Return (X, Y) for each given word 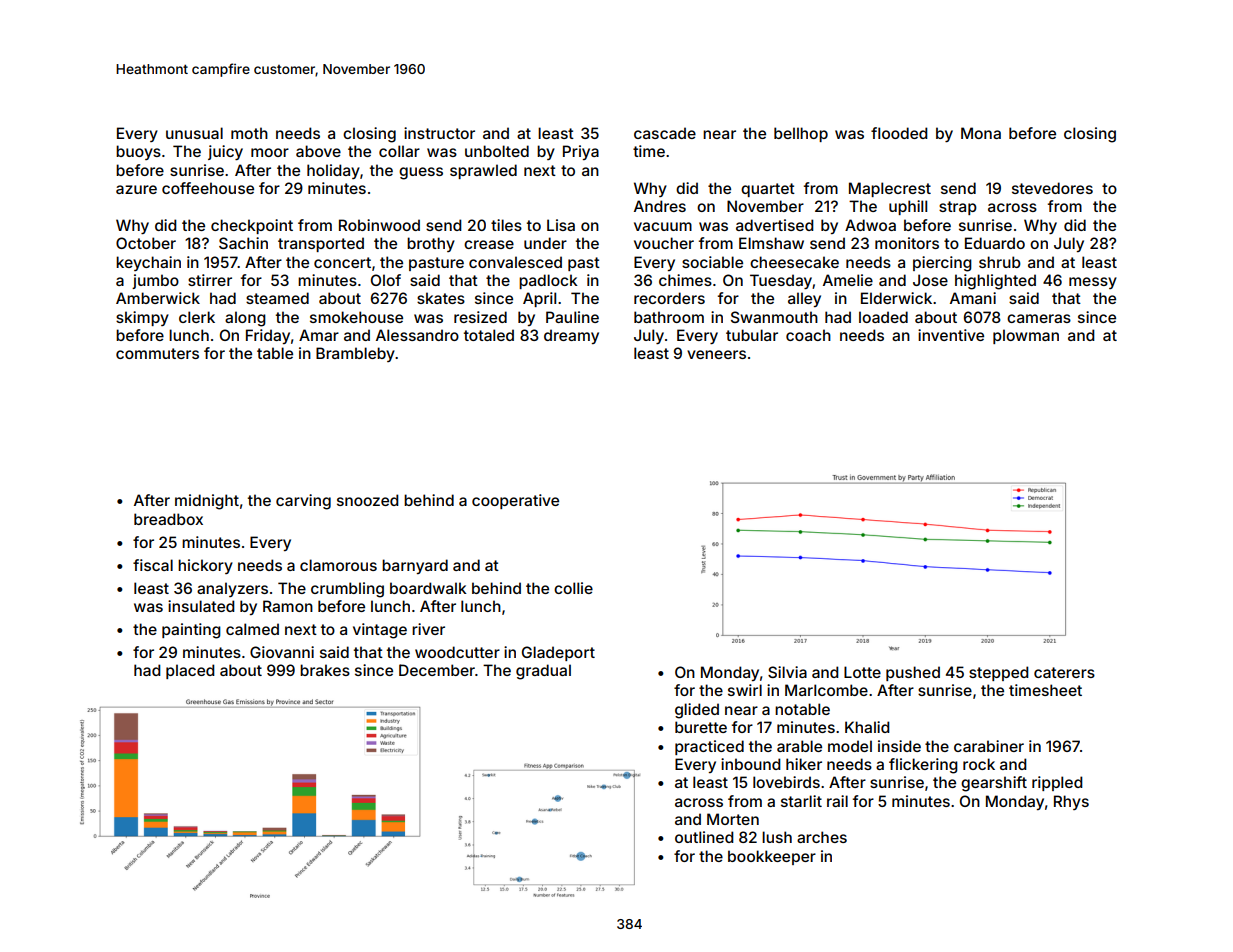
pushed (913, 673)
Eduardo (995, 243)
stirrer (210, 280)
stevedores (1052, 188)
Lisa (561, 225)
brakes (325, 670)
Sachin (243, 243)
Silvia (787, 672)
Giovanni (282, 652)
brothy (431, 244)
